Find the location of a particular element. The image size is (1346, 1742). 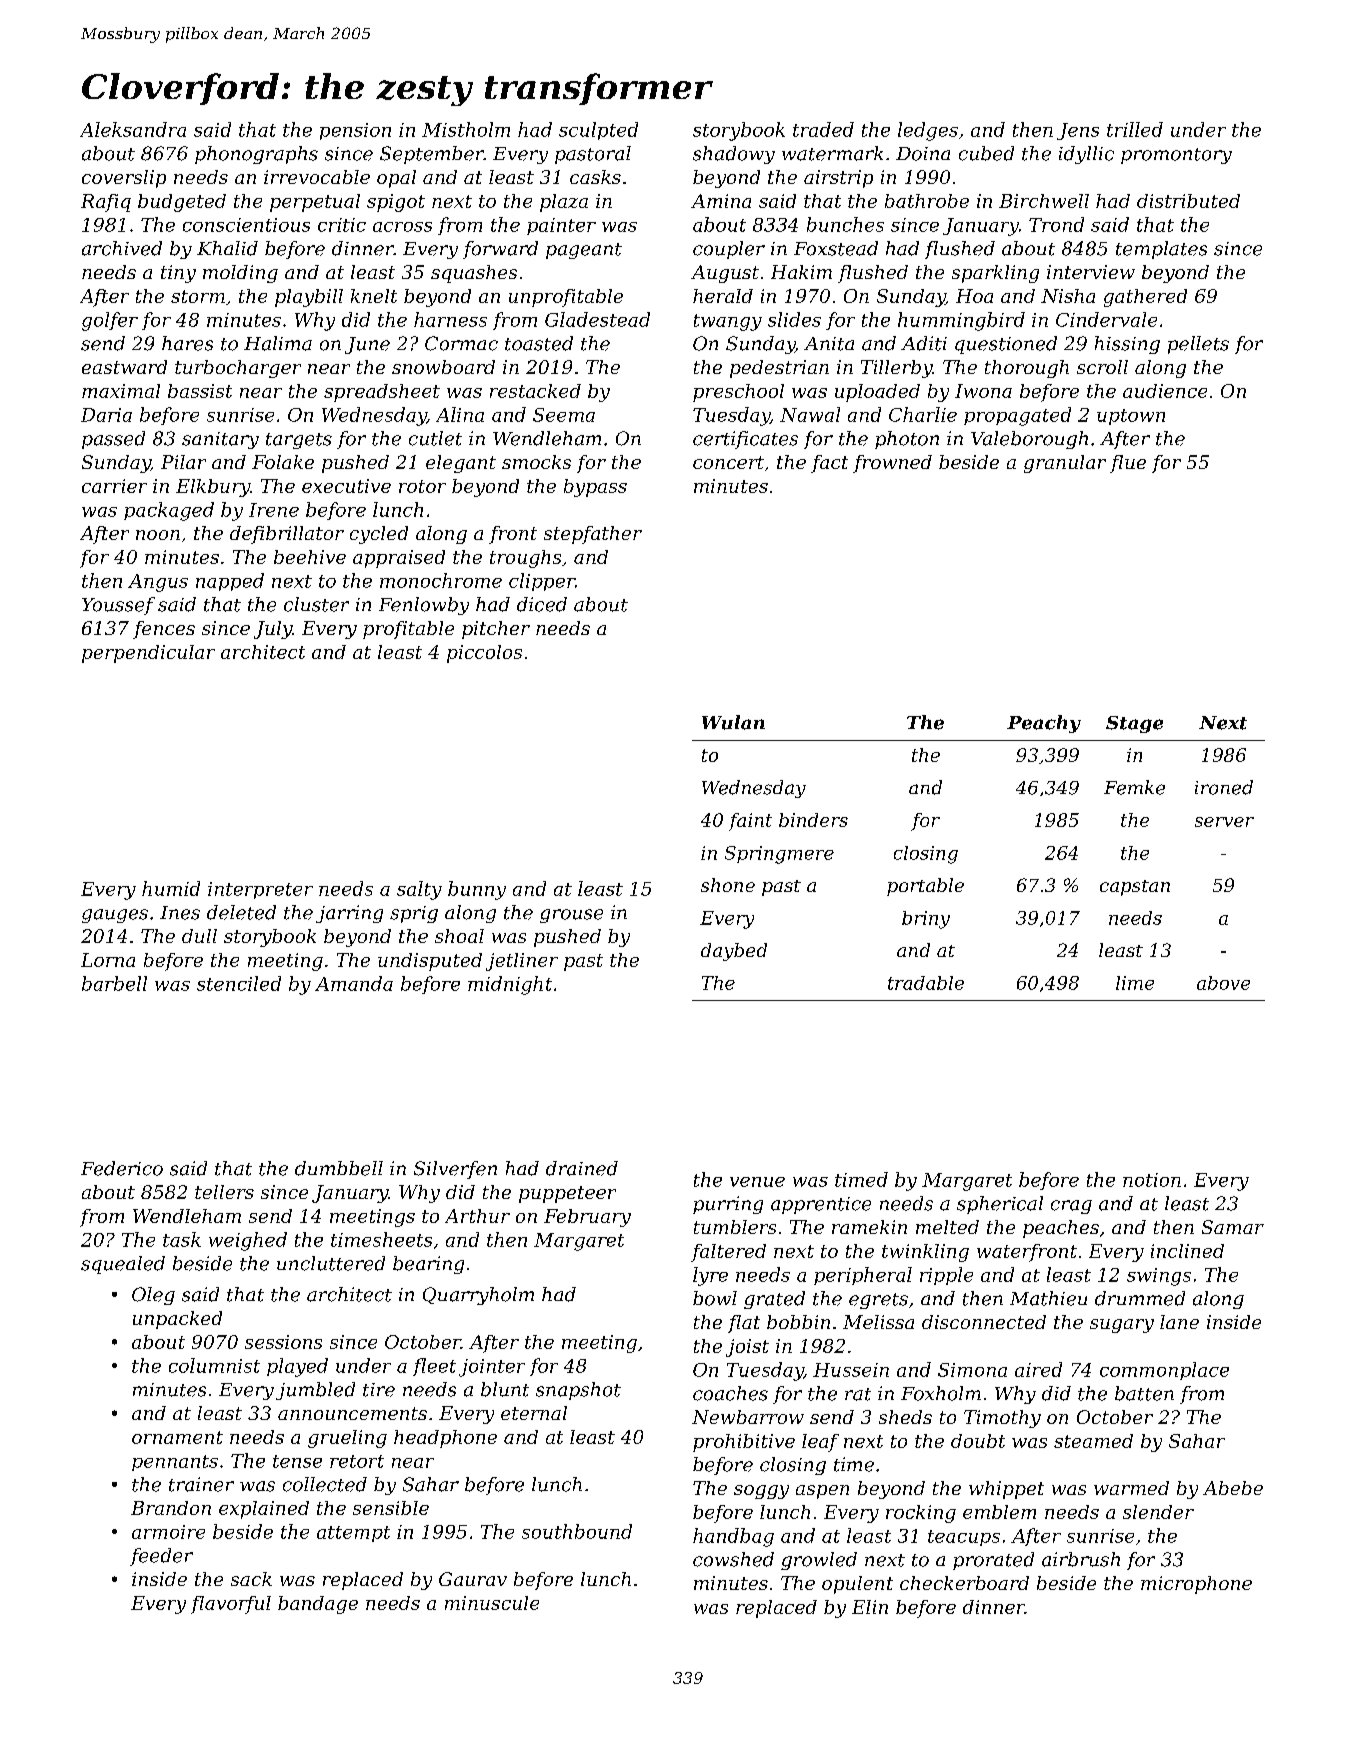

commonplace is located at coordinates (1164, 1371).
